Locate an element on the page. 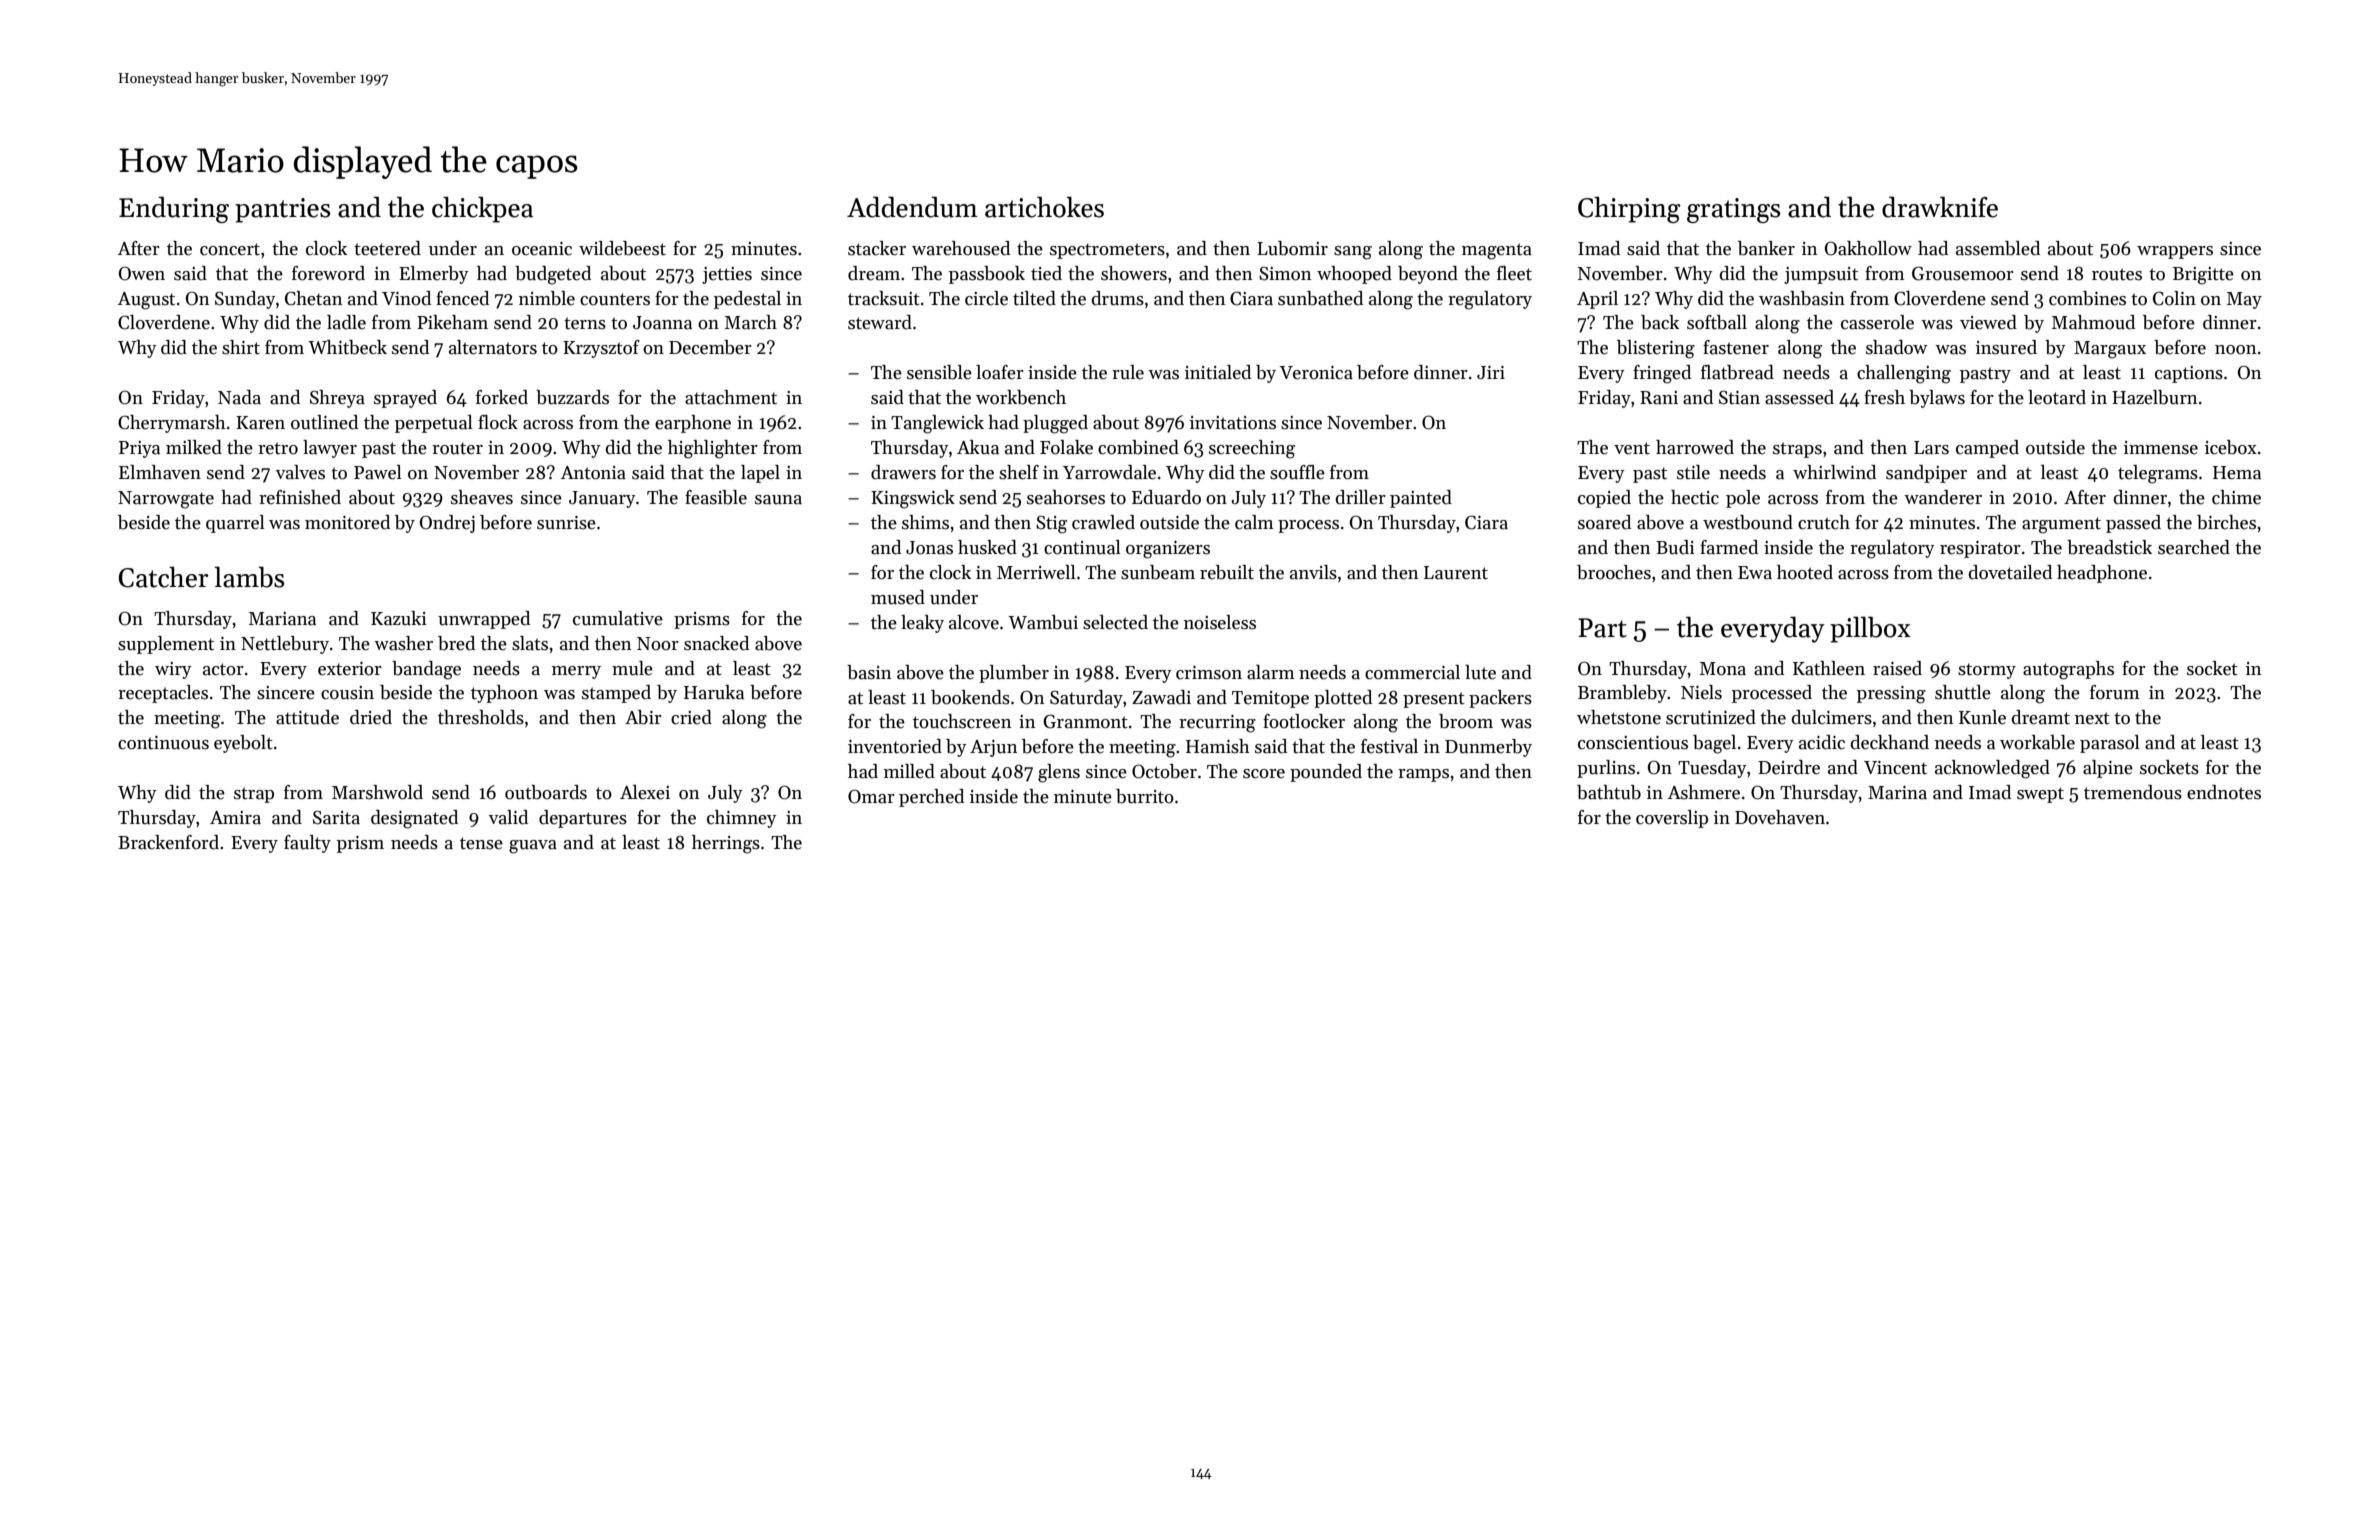  alarm is located at coordinates (1271, 672).
